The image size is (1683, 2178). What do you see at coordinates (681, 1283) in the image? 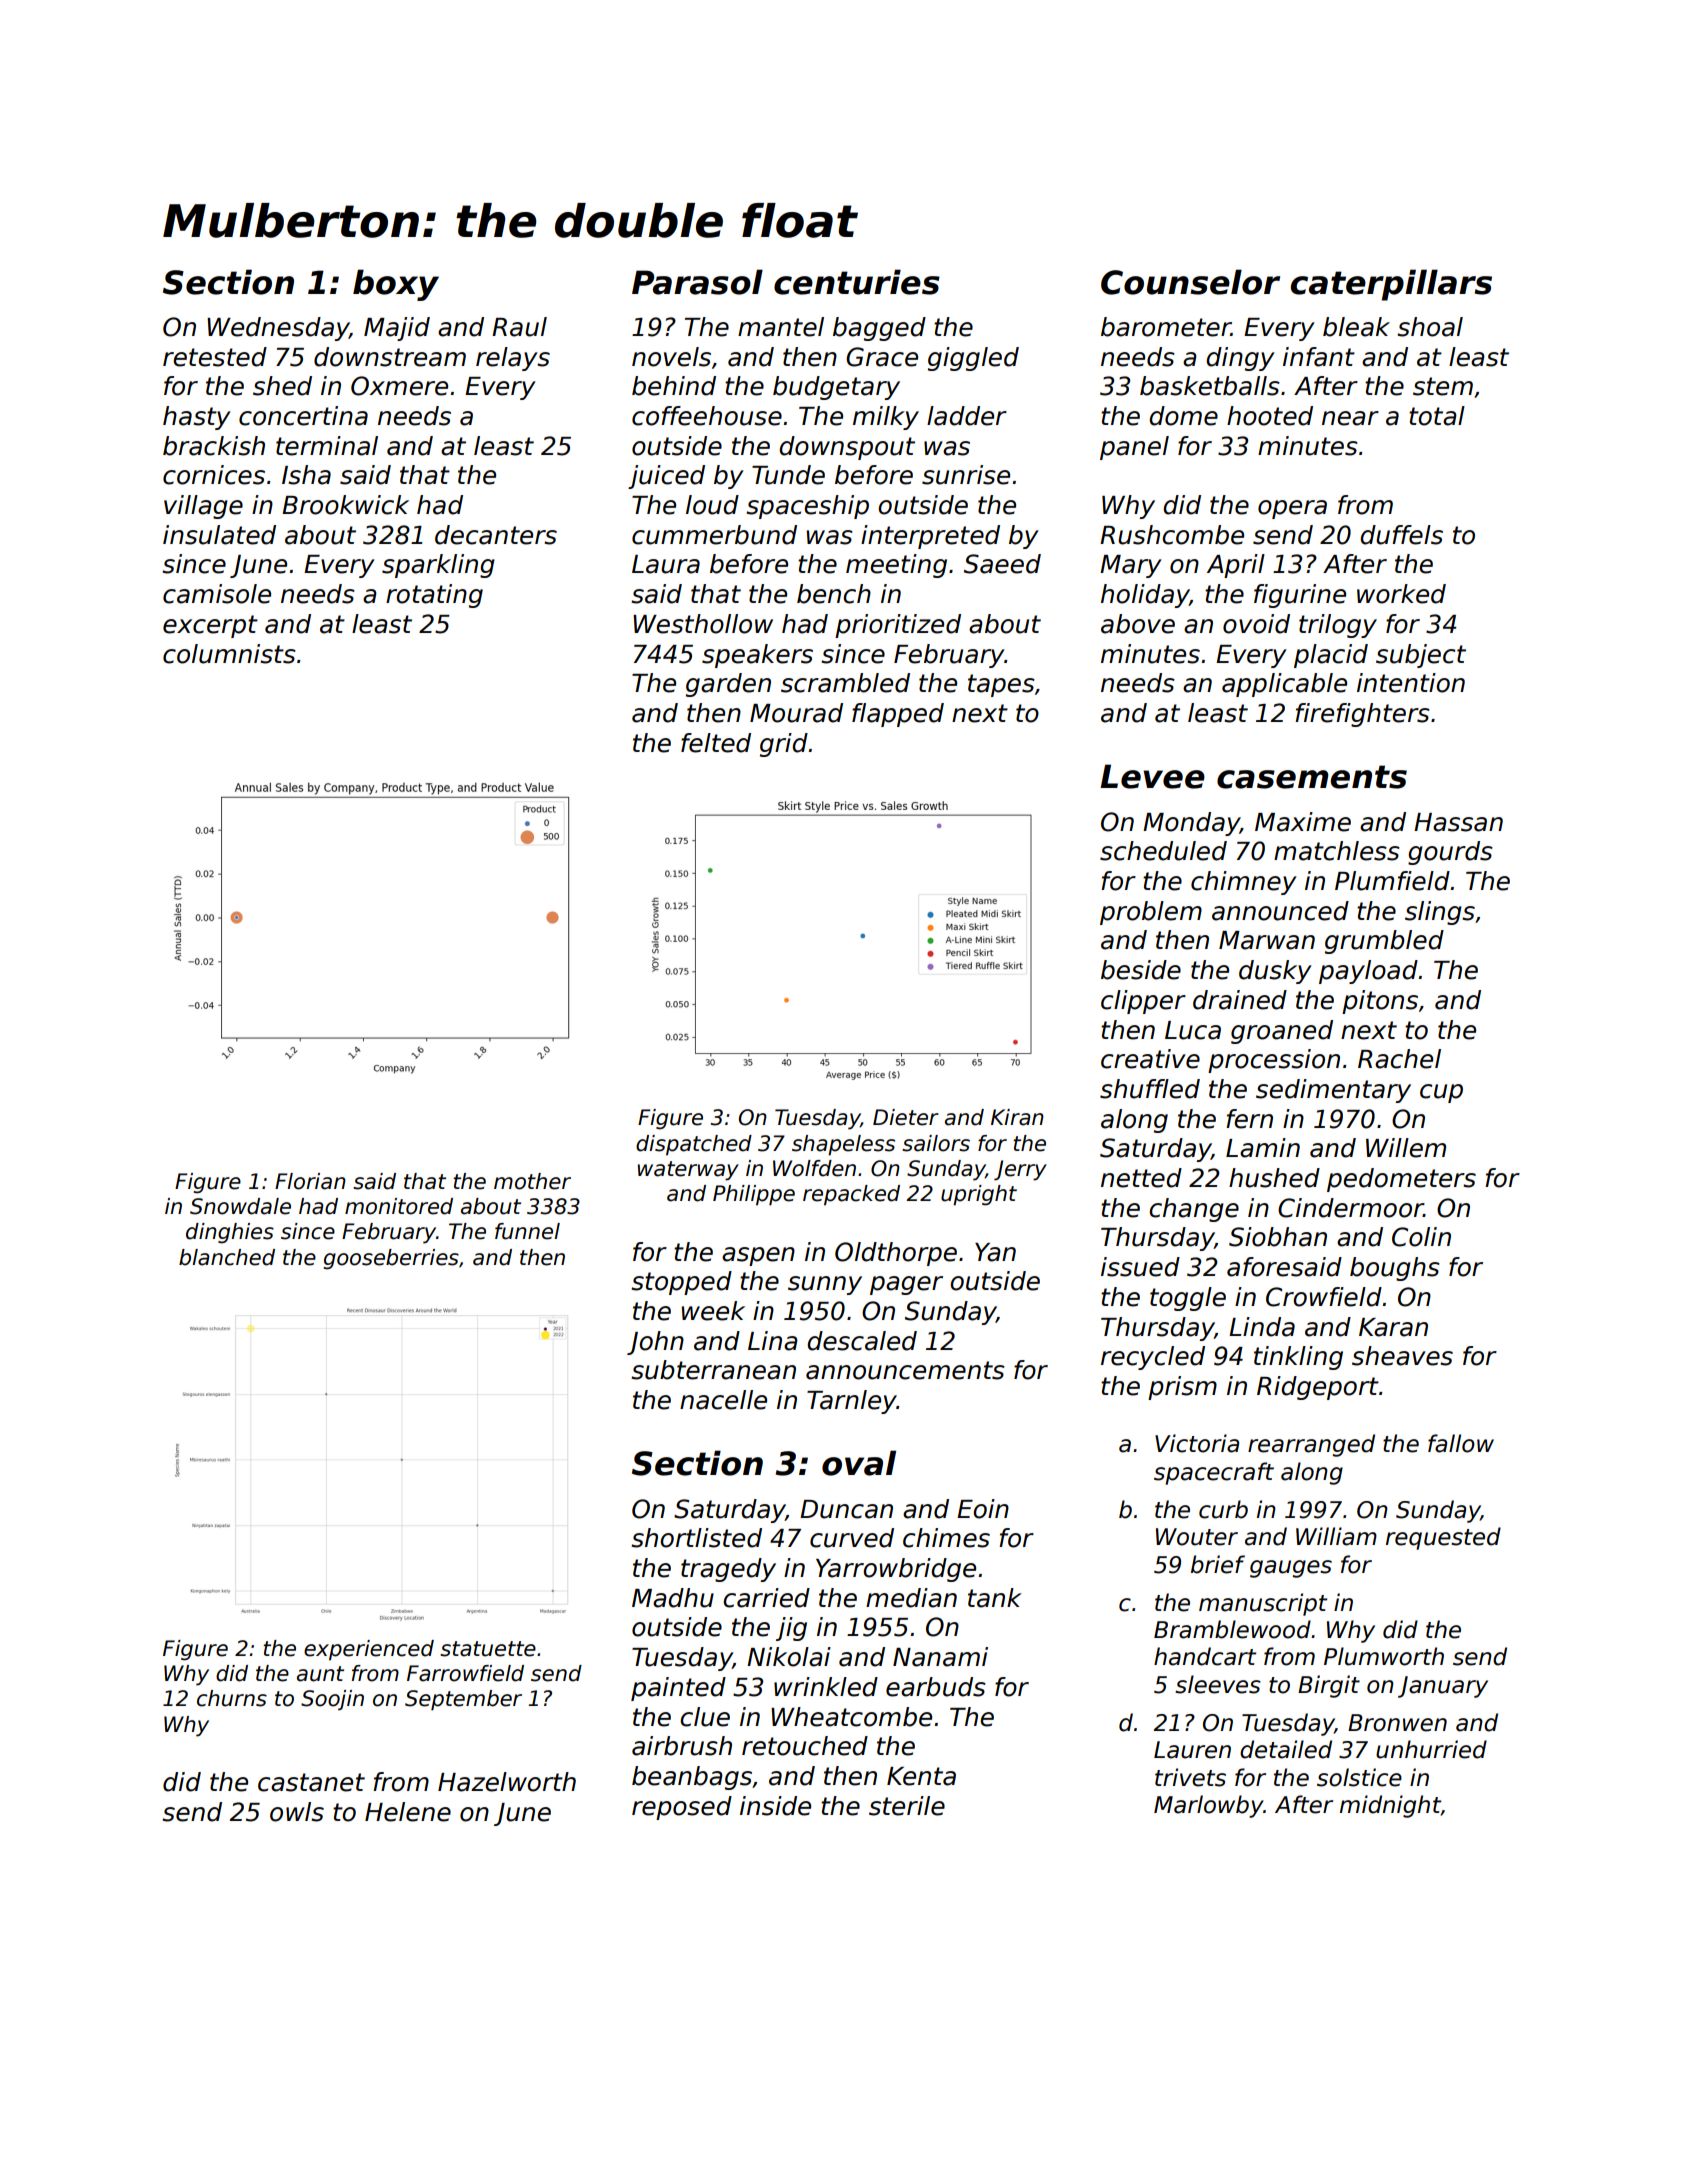
I see `stopped` at bounding box center [681, 1283].
